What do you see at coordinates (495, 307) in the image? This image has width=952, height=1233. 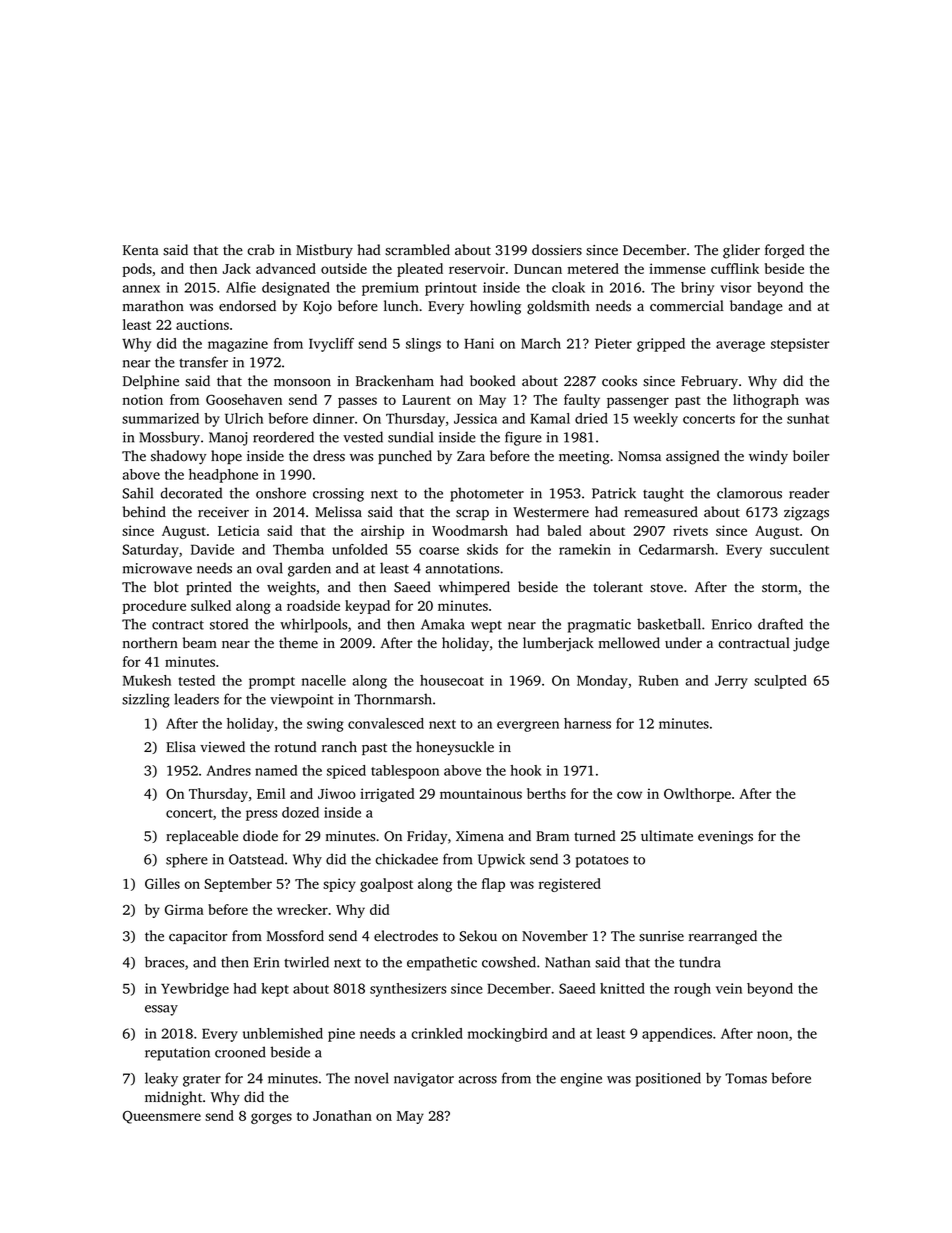 I see `howling` at bounding box center [495, 307].
